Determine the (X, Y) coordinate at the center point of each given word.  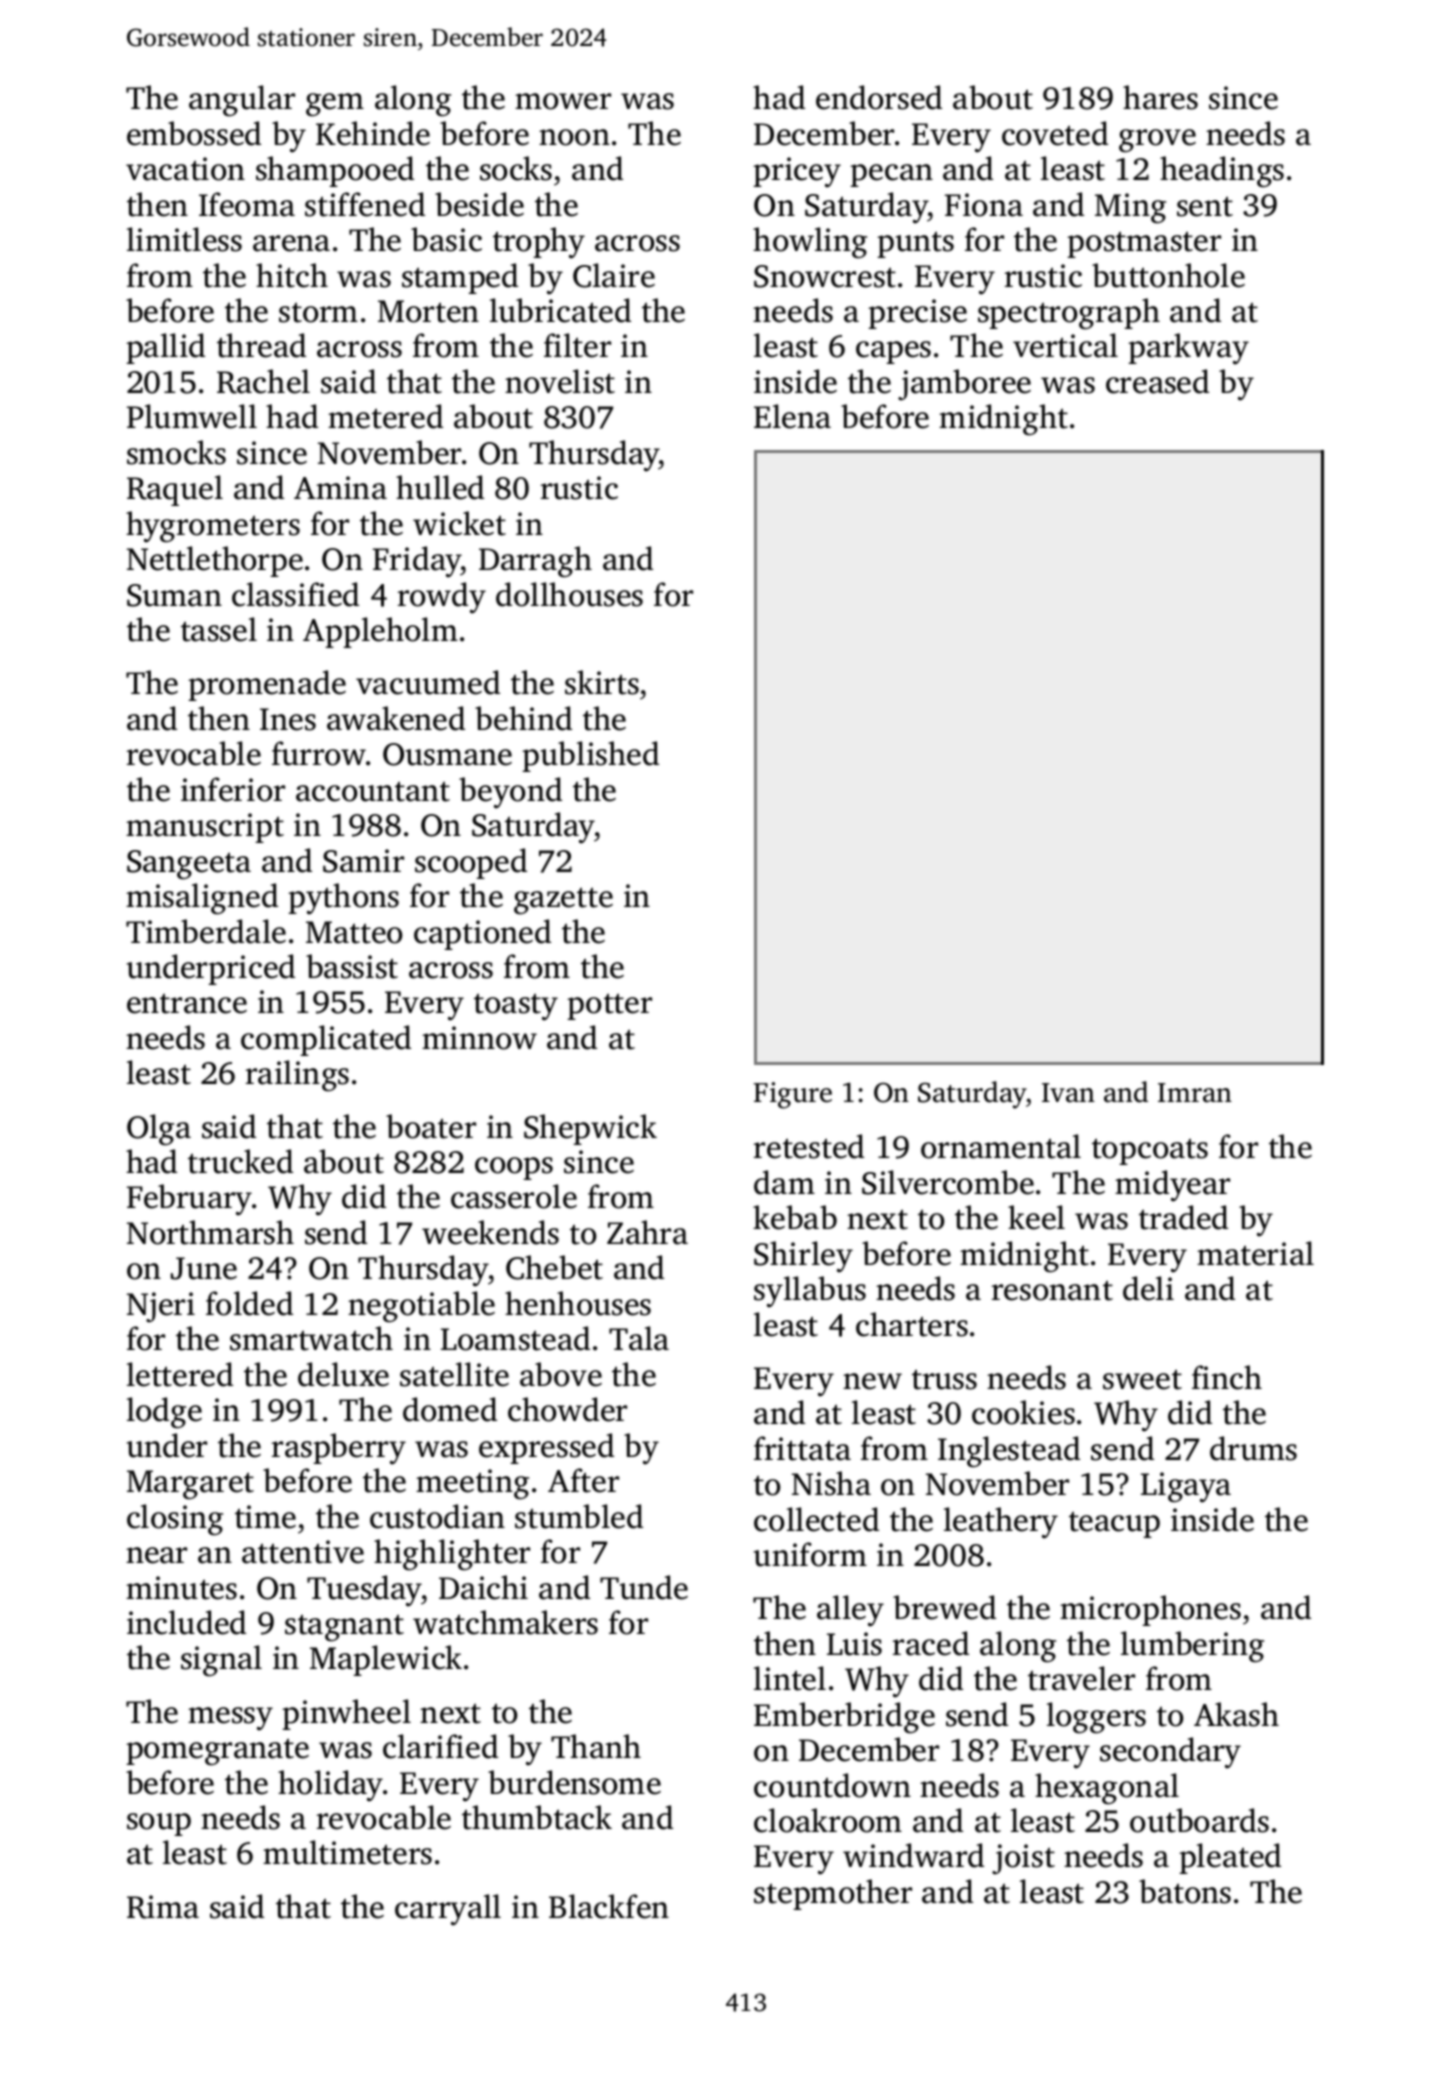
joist (1023, 1859)
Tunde (644, 1587)
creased (1157, 381)
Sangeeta (189, 865)
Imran (1195, 1093)
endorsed (879, 97)
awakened (396, 718)
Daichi (483, 1587)
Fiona (984, 205)
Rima (163, 1907)
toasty (516, 1007)
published (590, 756)
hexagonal (1107, 1789)
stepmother (833, 1894)
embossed (194, 133)
